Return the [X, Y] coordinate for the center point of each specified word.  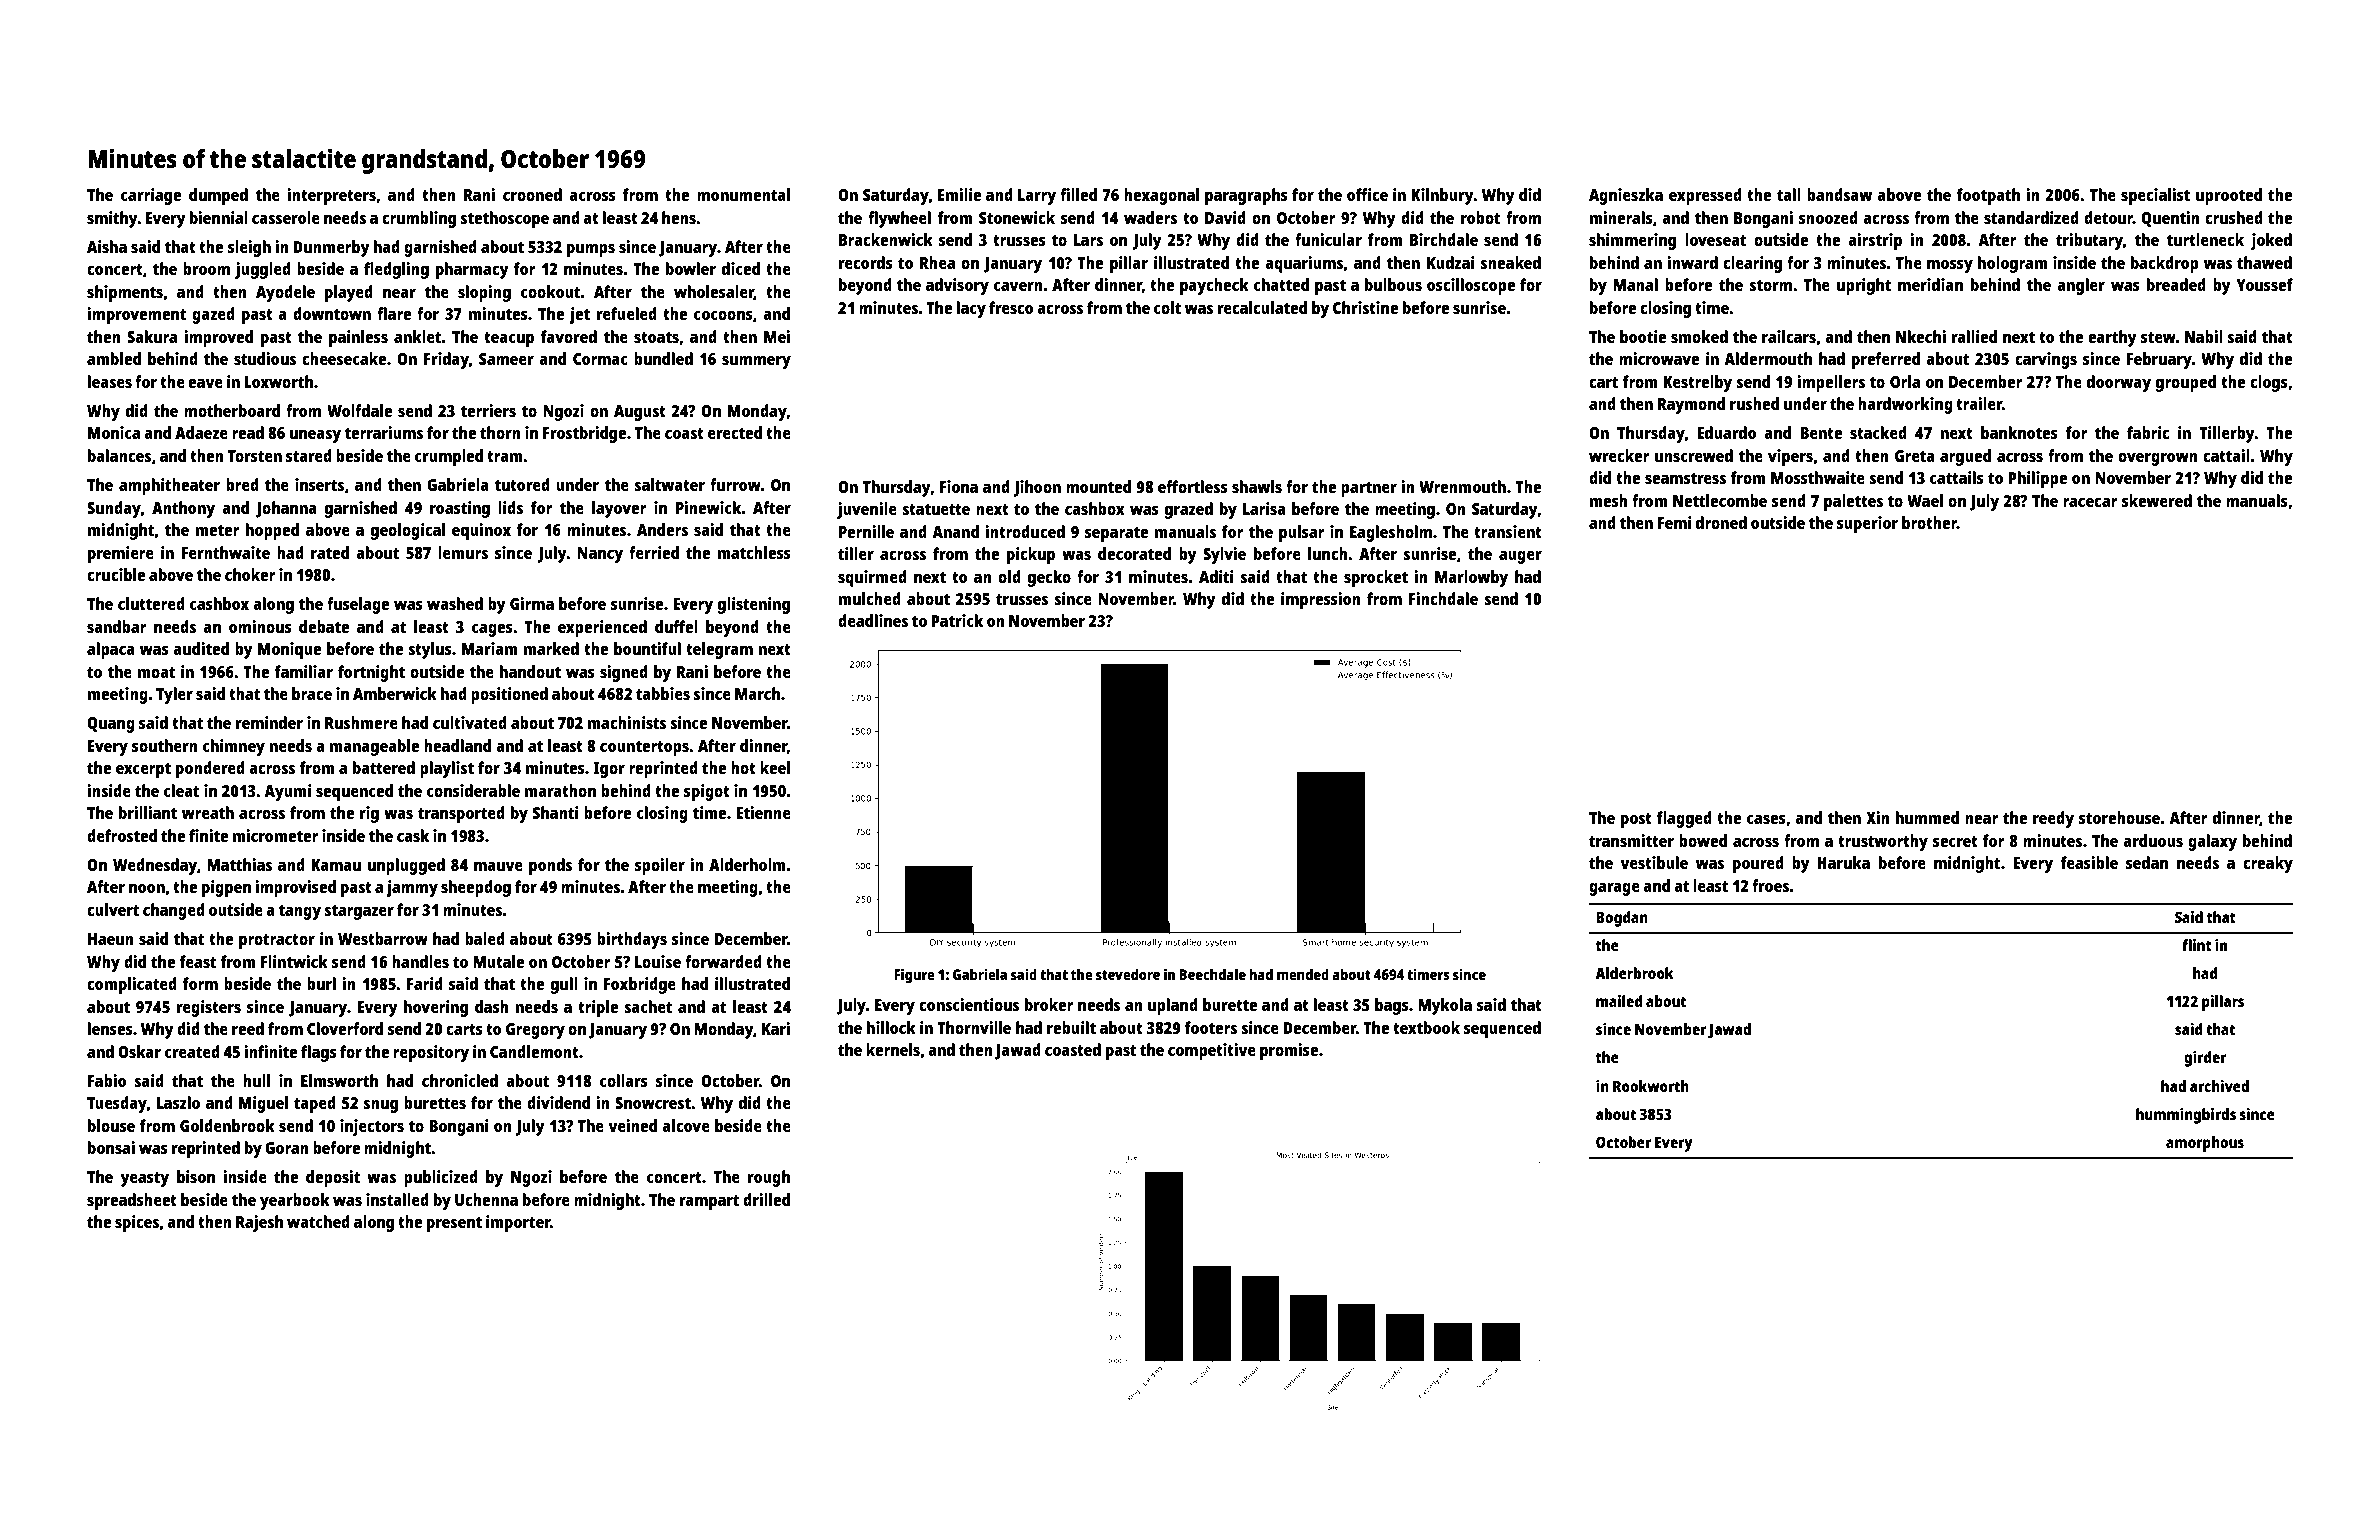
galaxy [2212, 842]
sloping [484, 293]
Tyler [174, 695]
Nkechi [1921, 336]
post [1636, 820]
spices [137, 1223]
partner [1369, 489]
